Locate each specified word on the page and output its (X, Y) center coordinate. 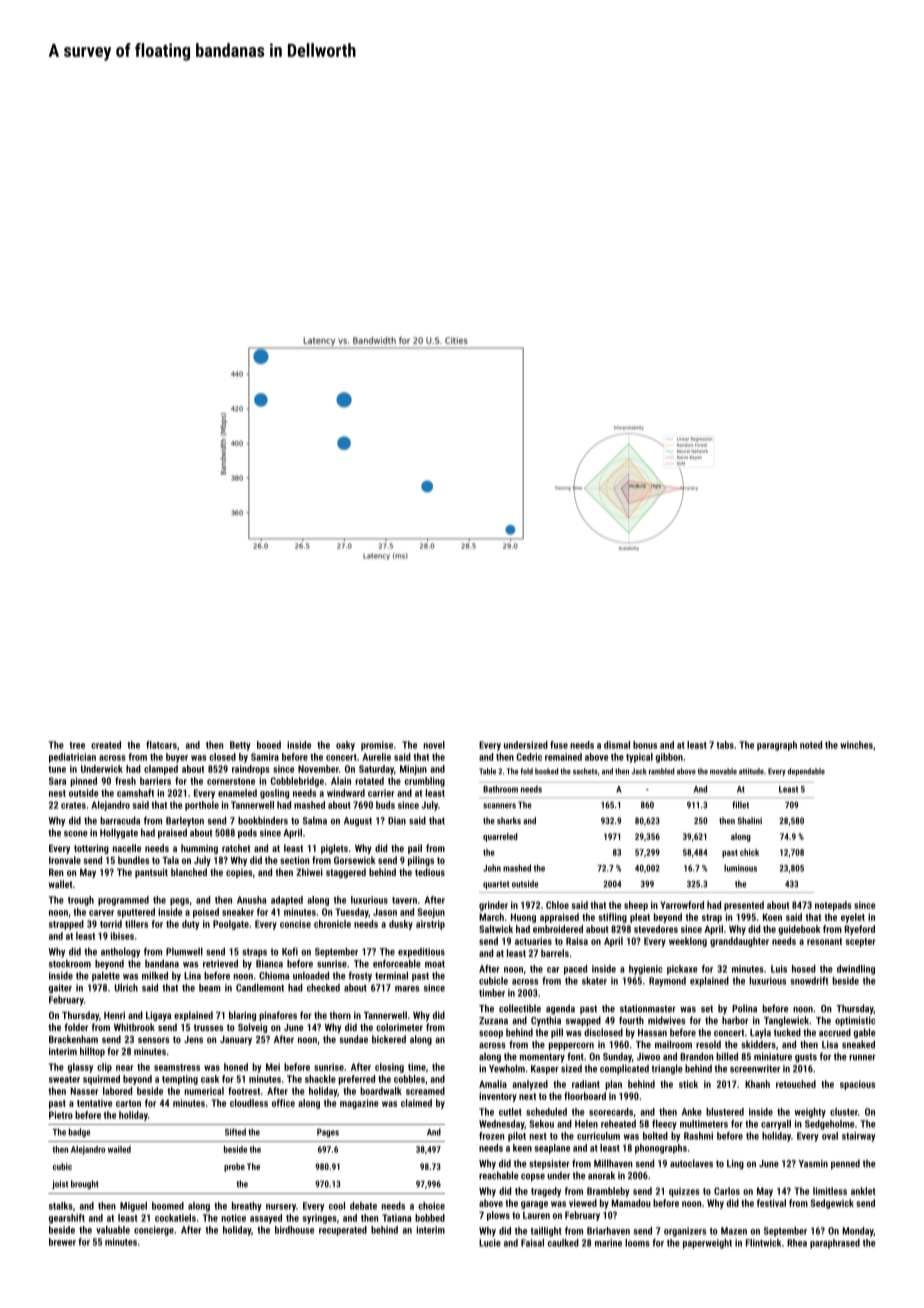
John (492, 868)
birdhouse (294, 1230)
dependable (806, 772)
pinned (84, 782)
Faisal (532, 1243)
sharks (509, 820)
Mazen (734, 1231)
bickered (389, 1039)
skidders (758, 1044)
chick (749, 852)
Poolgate (231, 925)
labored (117, 1091)
